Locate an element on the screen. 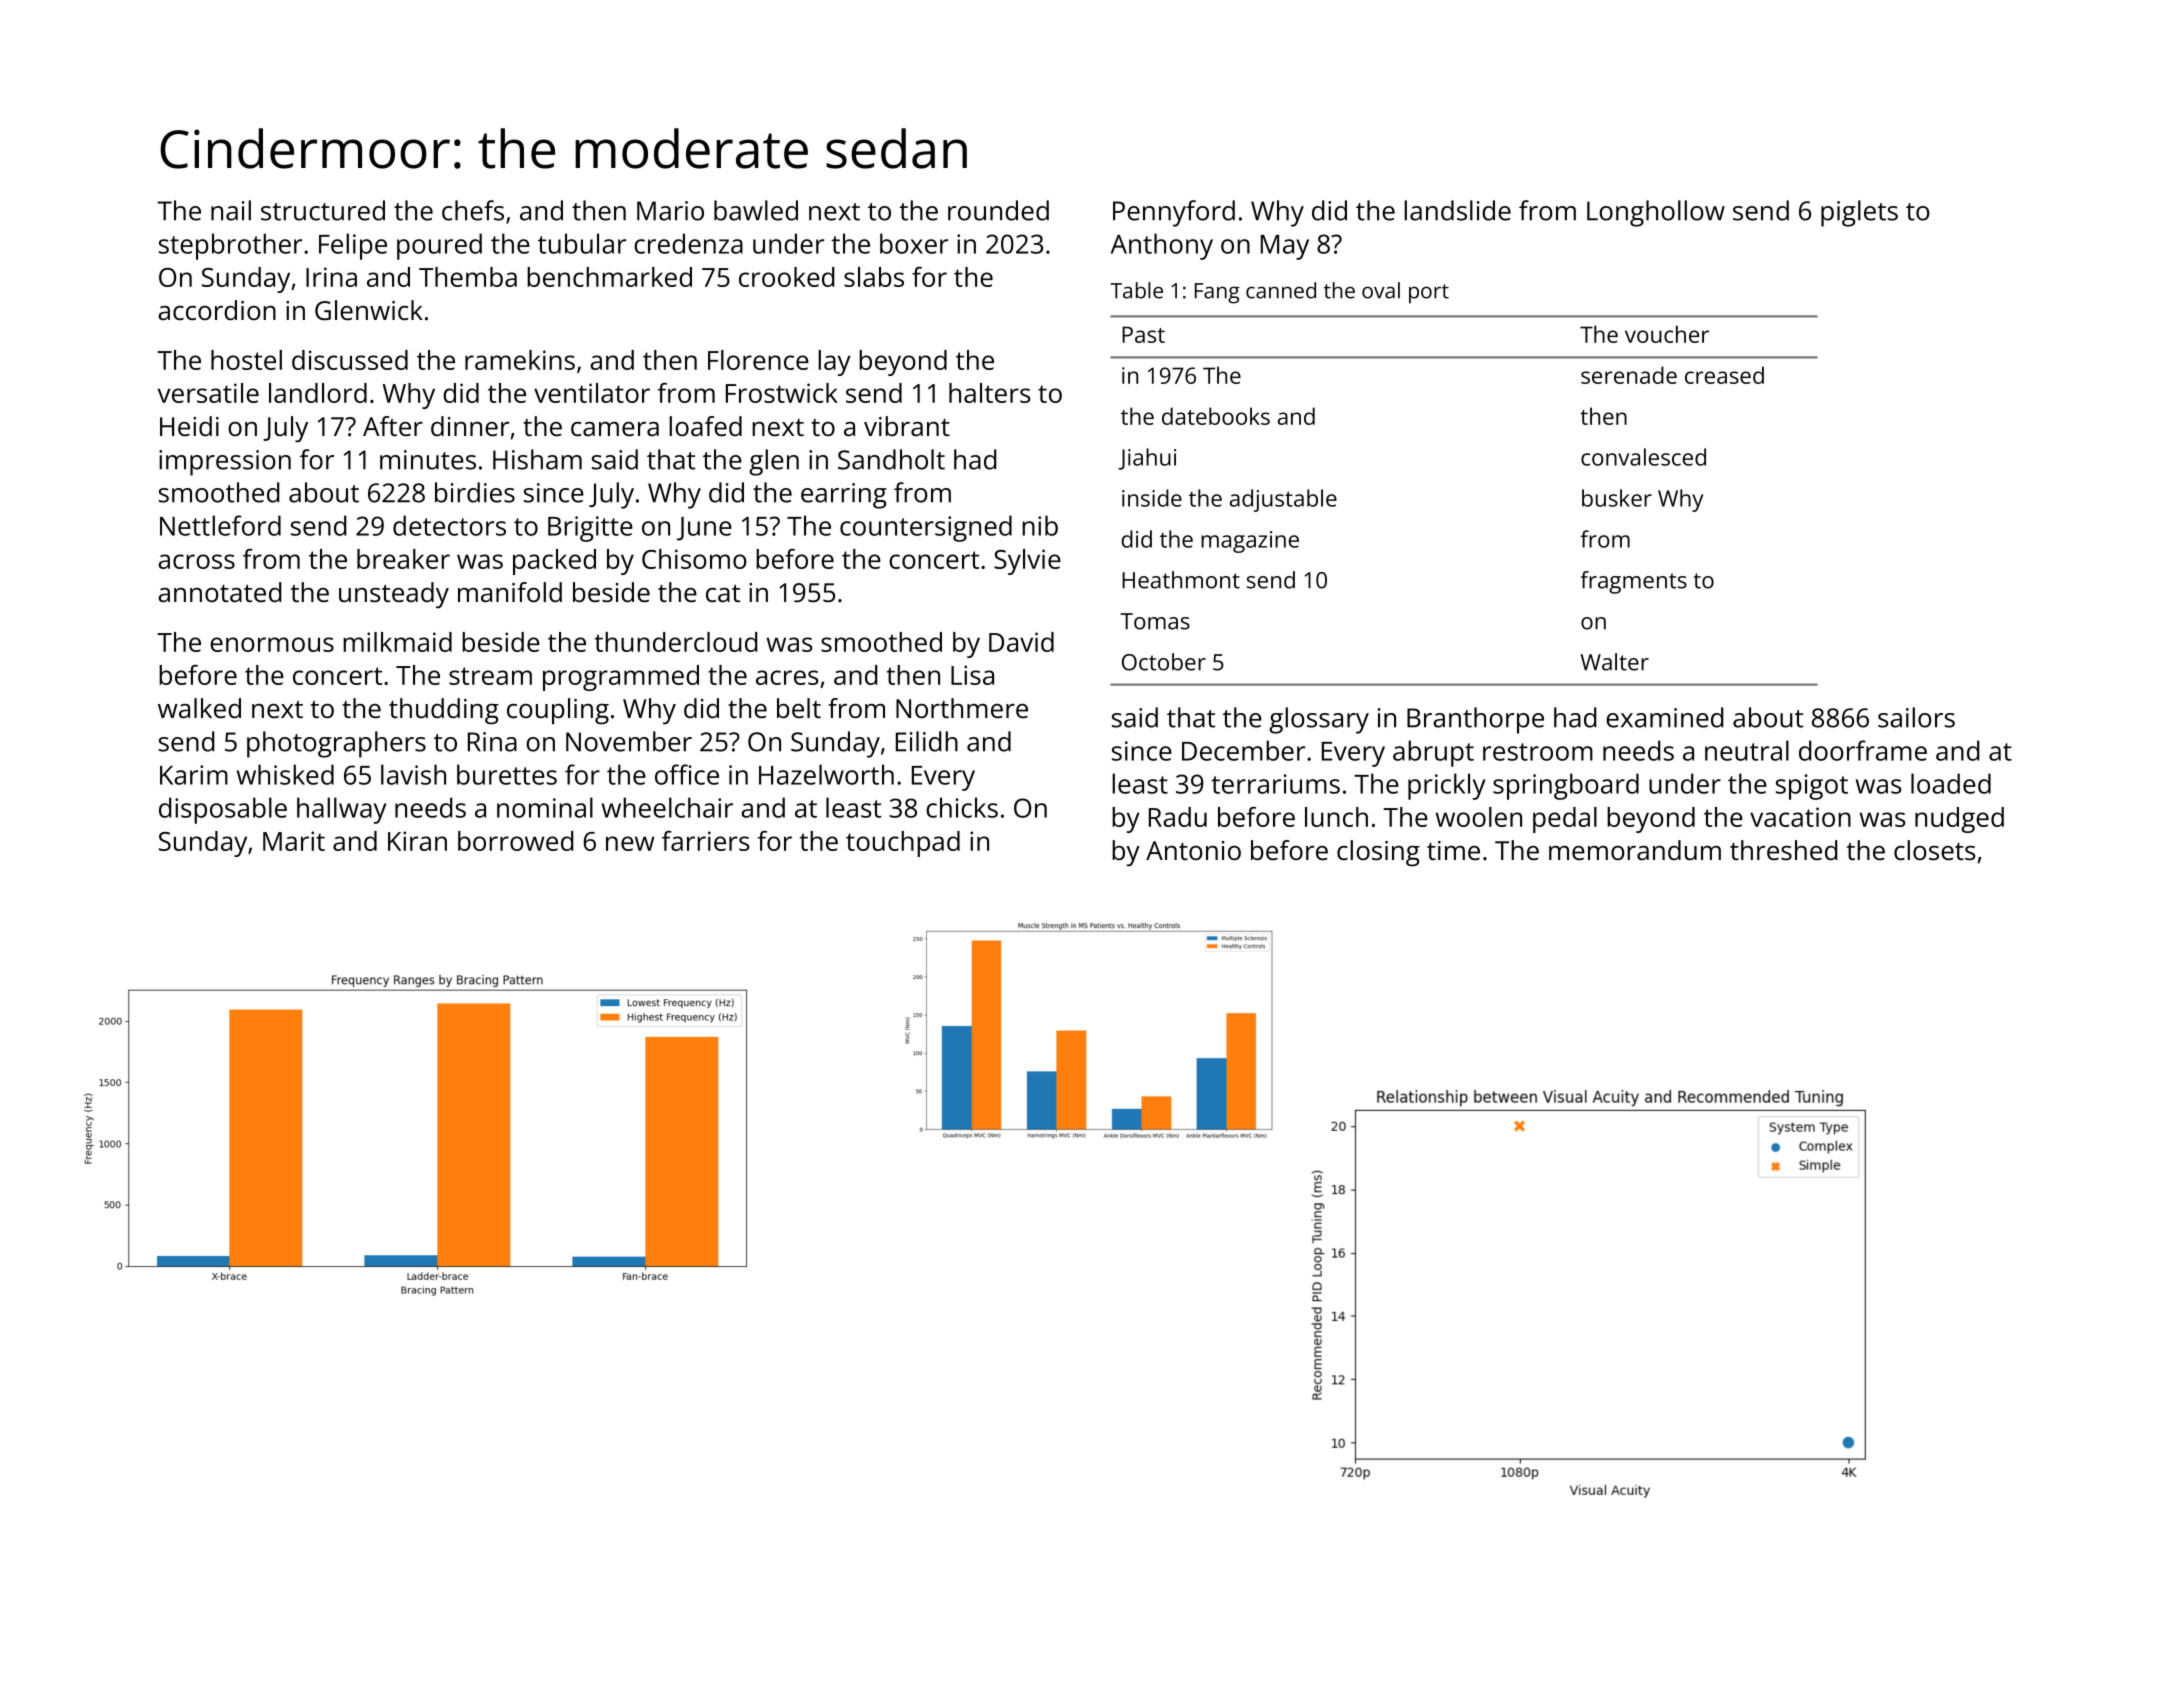  sailors is located at coordinates (1916, 717).
